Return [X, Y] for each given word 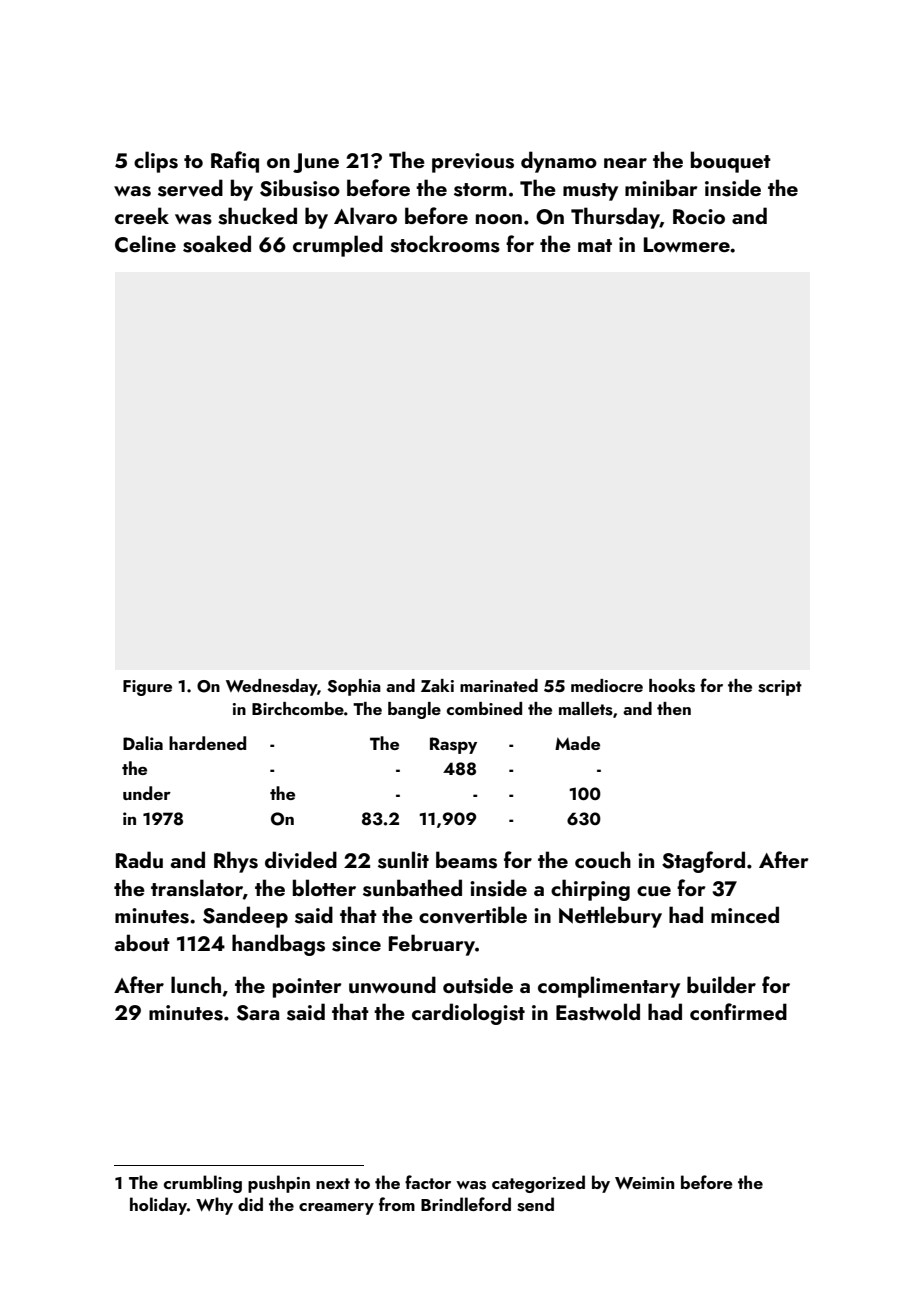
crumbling [203, 1184]
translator [197, 888]
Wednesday [271, 687]
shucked [257, 216]
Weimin [644, 1183]
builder [721, 984]
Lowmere [687, 244]
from [397, 1204]
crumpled [338, 246]
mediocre [607, 685]
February [432, 945]
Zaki [437, 685]
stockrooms [445, 244]
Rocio [699, 216]
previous [473, 163]
